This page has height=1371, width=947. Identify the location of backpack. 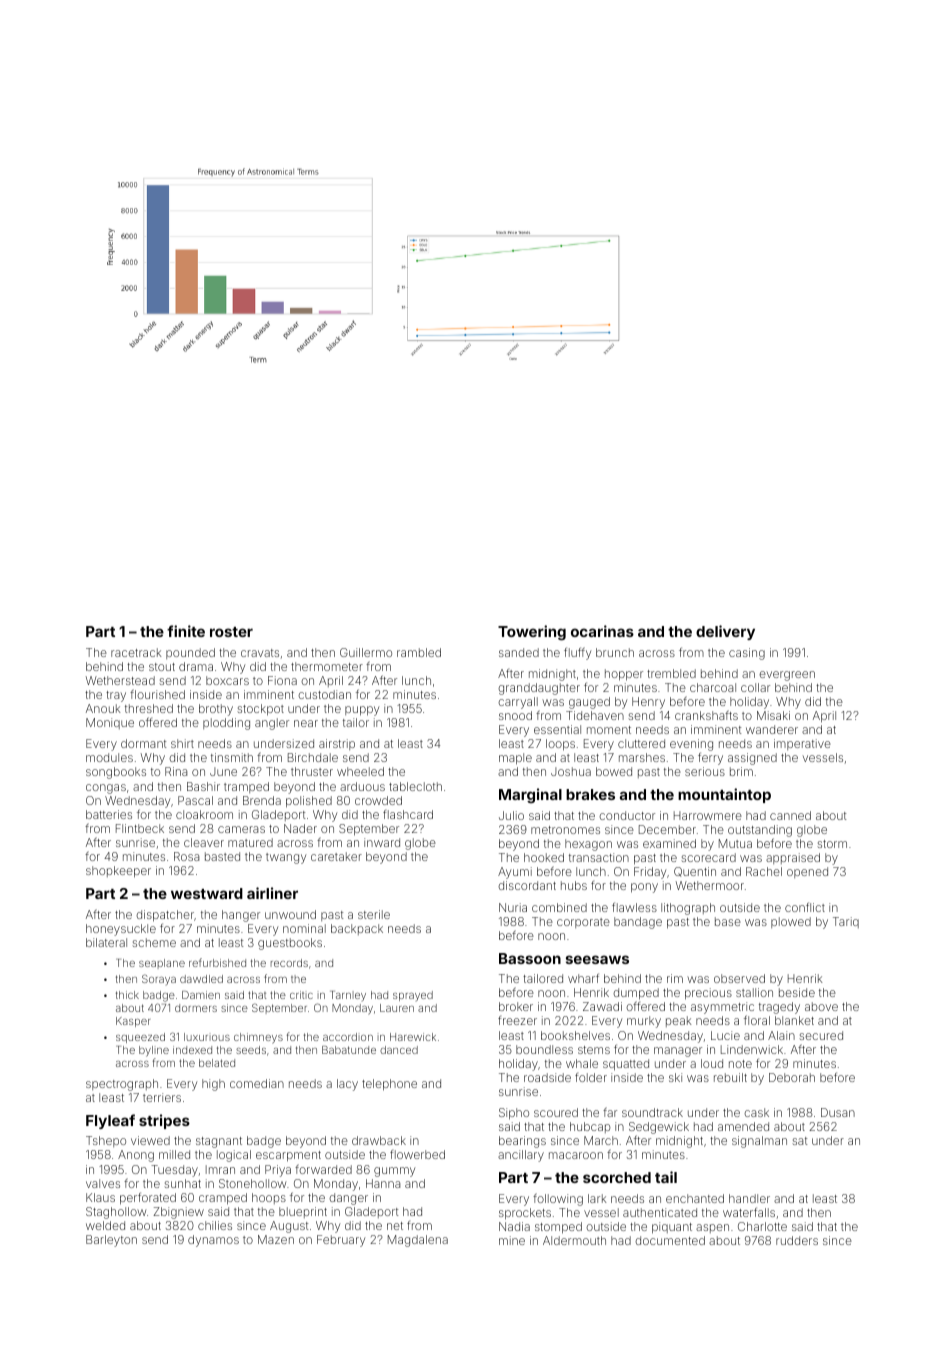
(357, 929).
